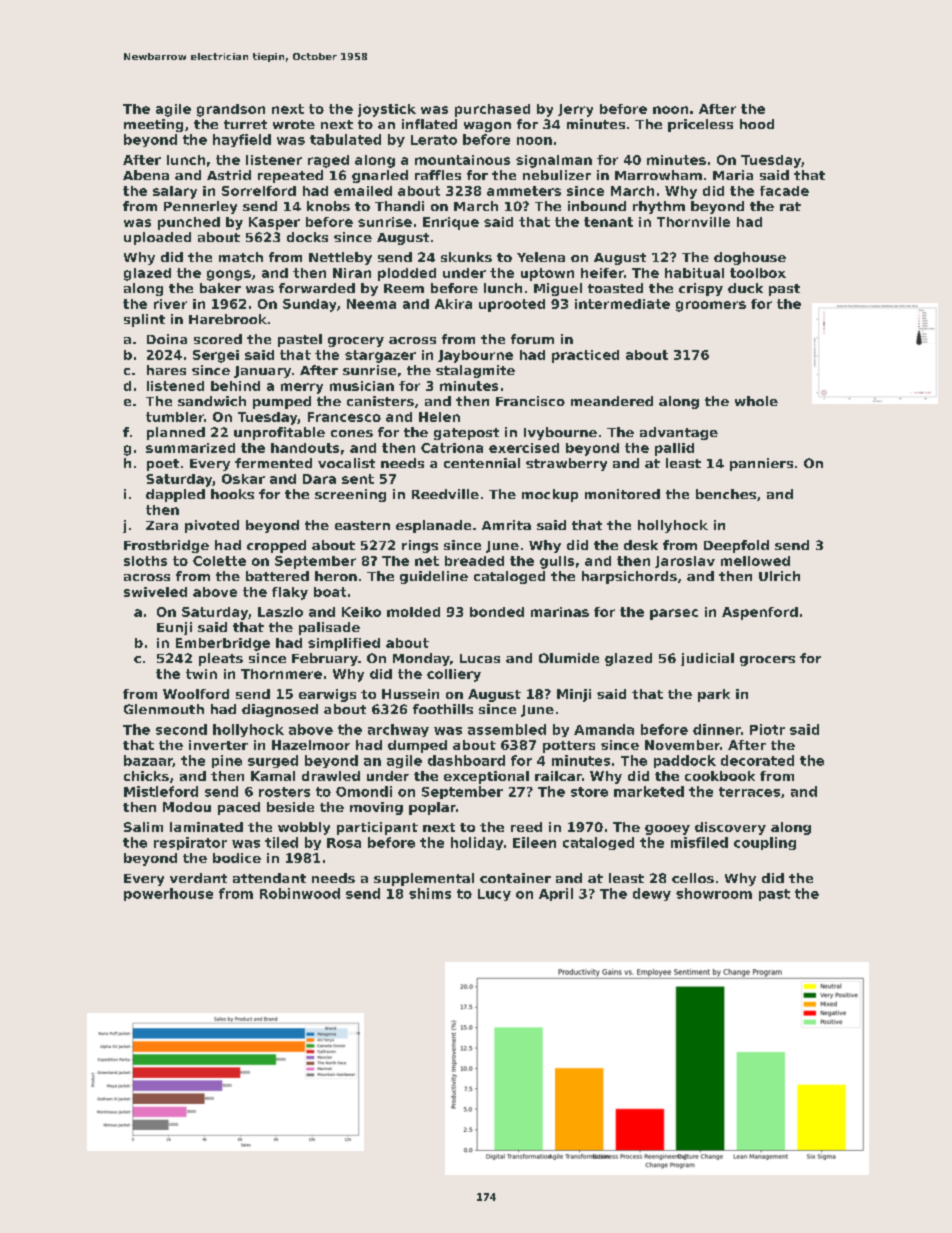  I want to click on planned, so click(176, 433).
